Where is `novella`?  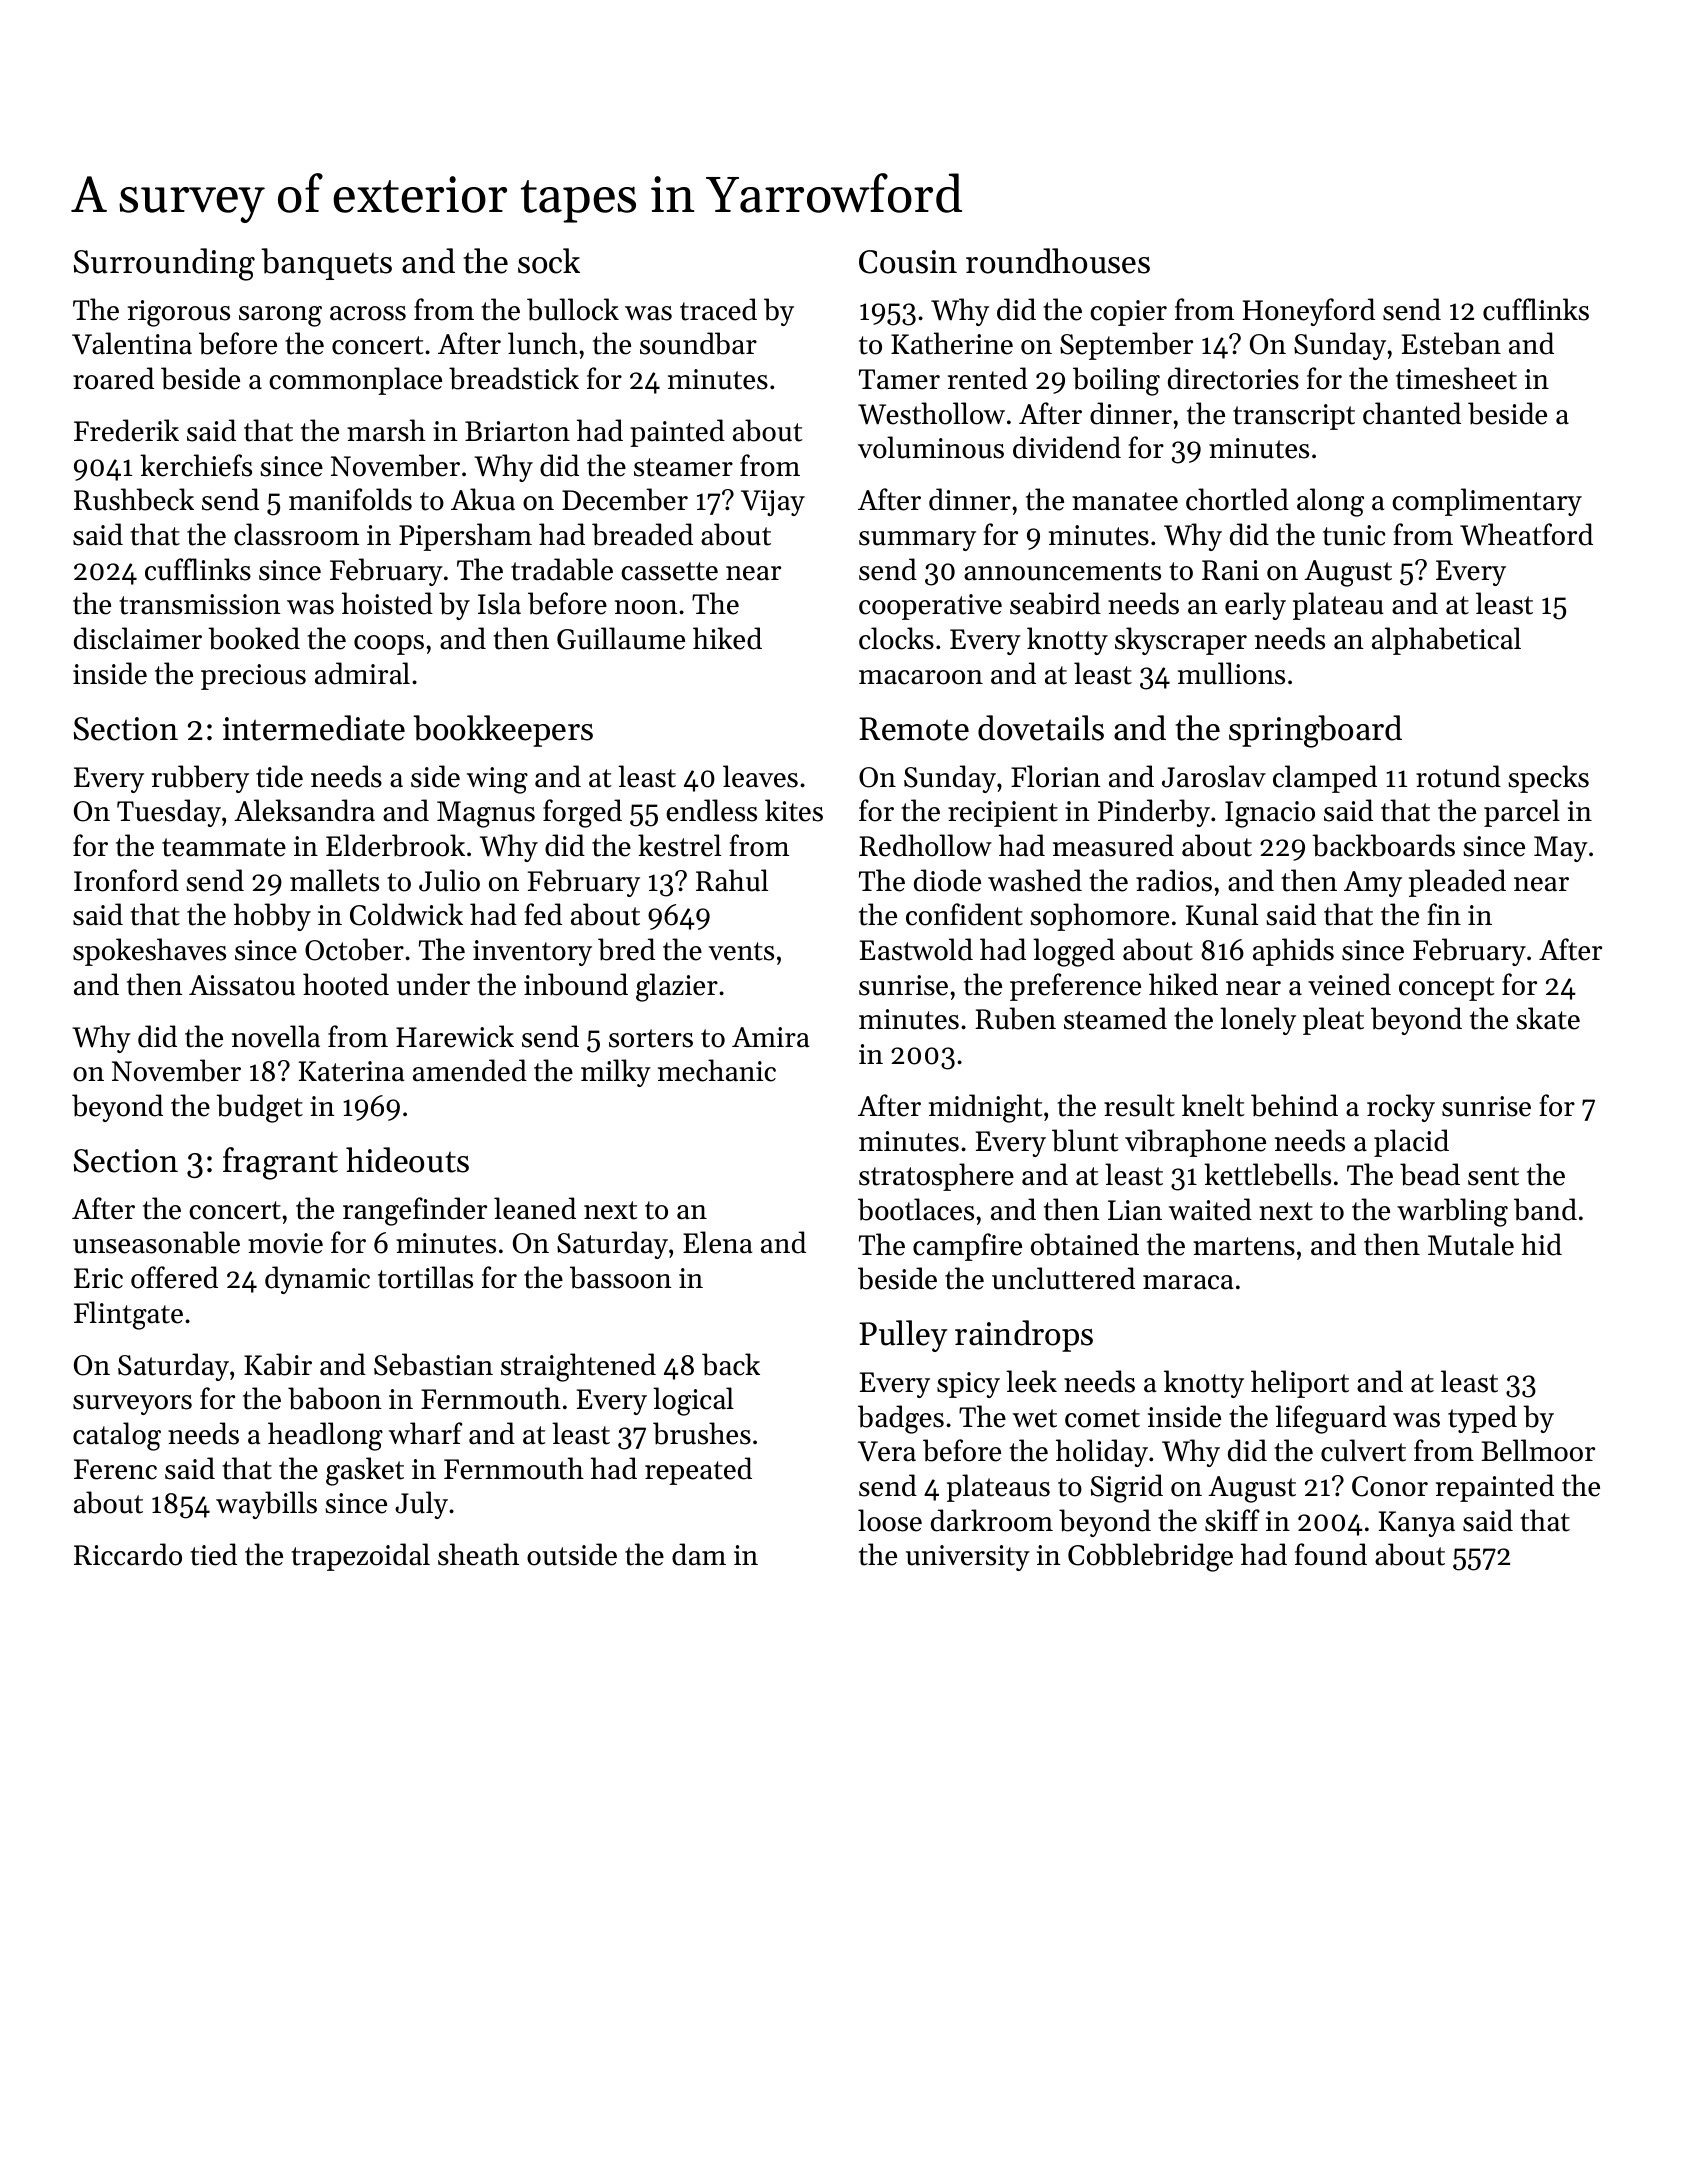
novella is located at coordinates (276, 1036).
